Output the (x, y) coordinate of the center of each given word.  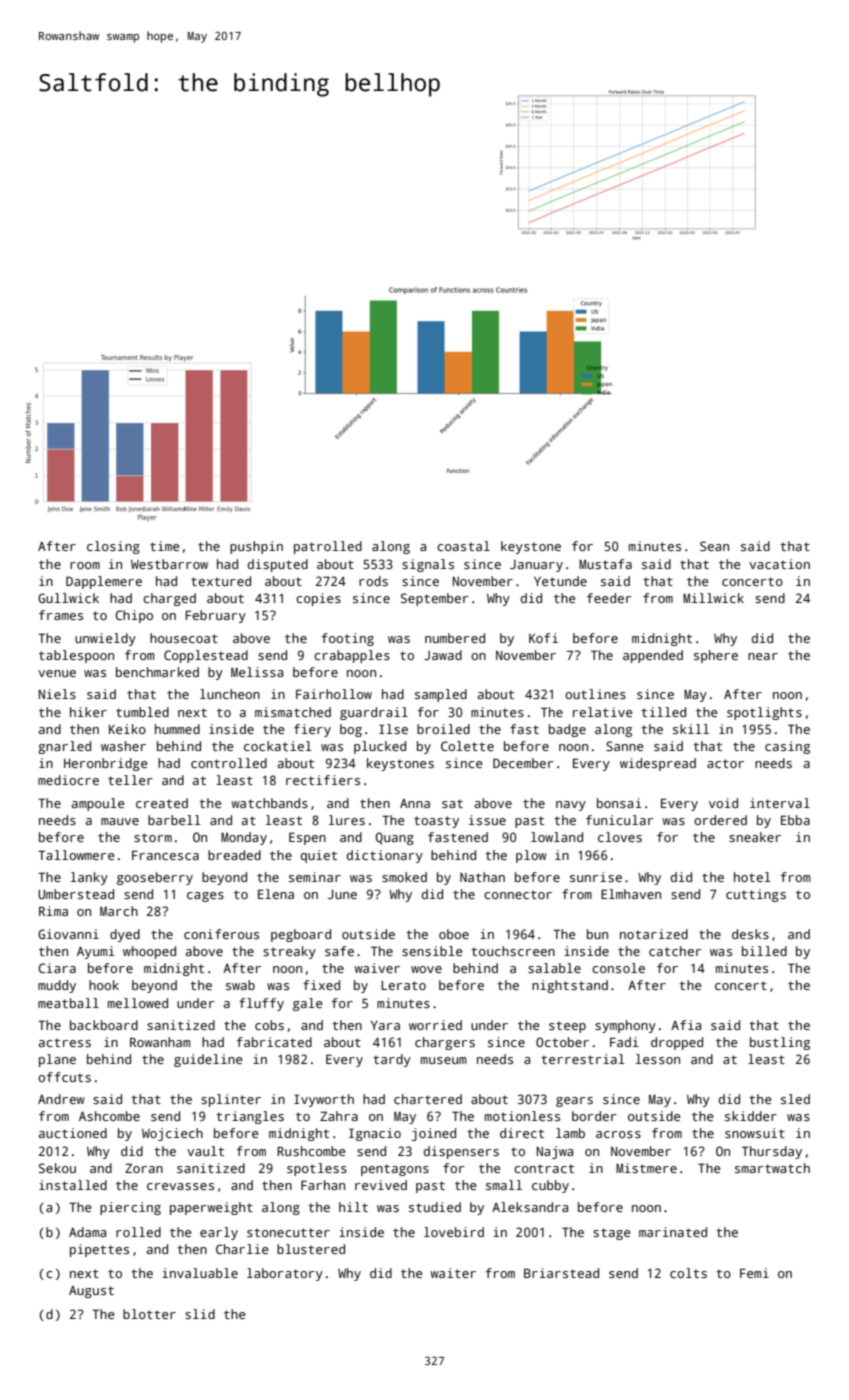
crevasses (180, 1186)
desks (750, 934)
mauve (120, 821)
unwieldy (105, 639)
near (763, 656)
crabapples (352, 656)
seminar (315, 877)
